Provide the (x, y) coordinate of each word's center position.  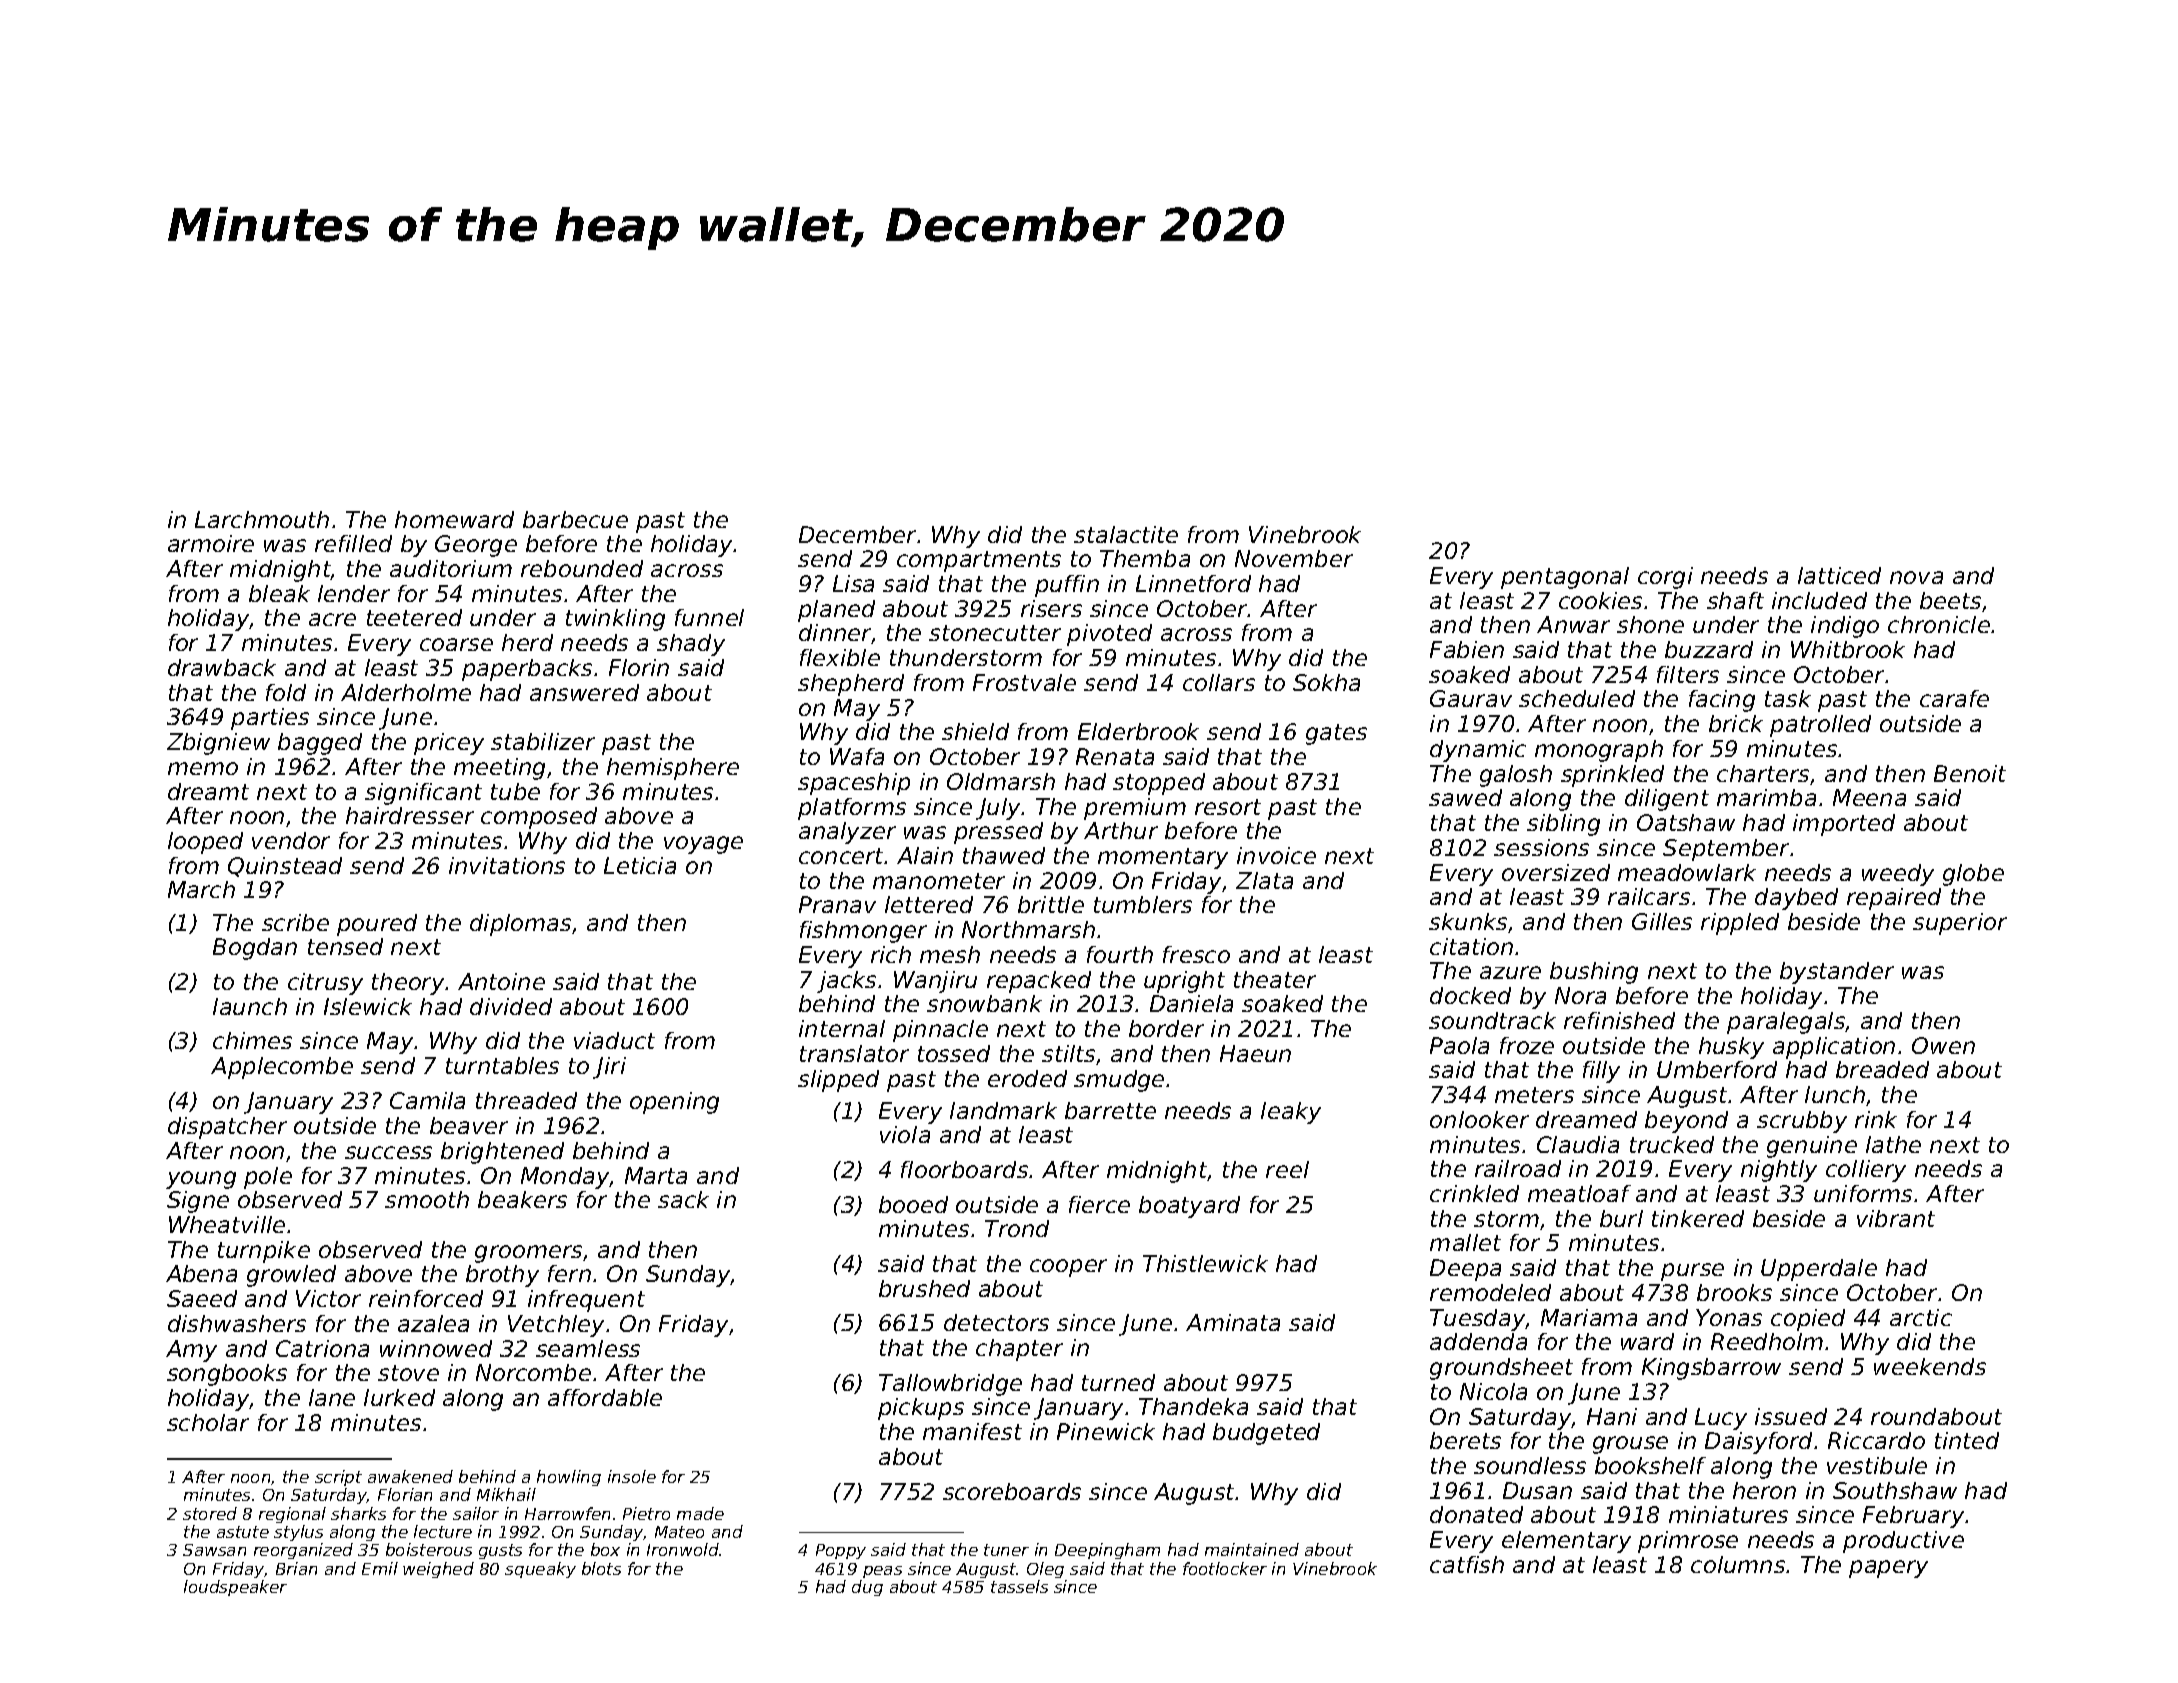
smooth (427, 1199)
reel (1287, 1169)
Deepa (1465, 1270)
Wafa (857, 756)
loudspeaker (235, 1588)
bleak (279, 593)
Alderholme (406, 692)
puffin (1067, 586)
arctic (1921, 1317)
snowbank (984, 1003)
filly (1601, 1072)
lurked (399, 1397)
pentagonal (1565, 578)
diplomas (520, 925)
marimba (1766, 797)
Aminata (1233, 1322)
